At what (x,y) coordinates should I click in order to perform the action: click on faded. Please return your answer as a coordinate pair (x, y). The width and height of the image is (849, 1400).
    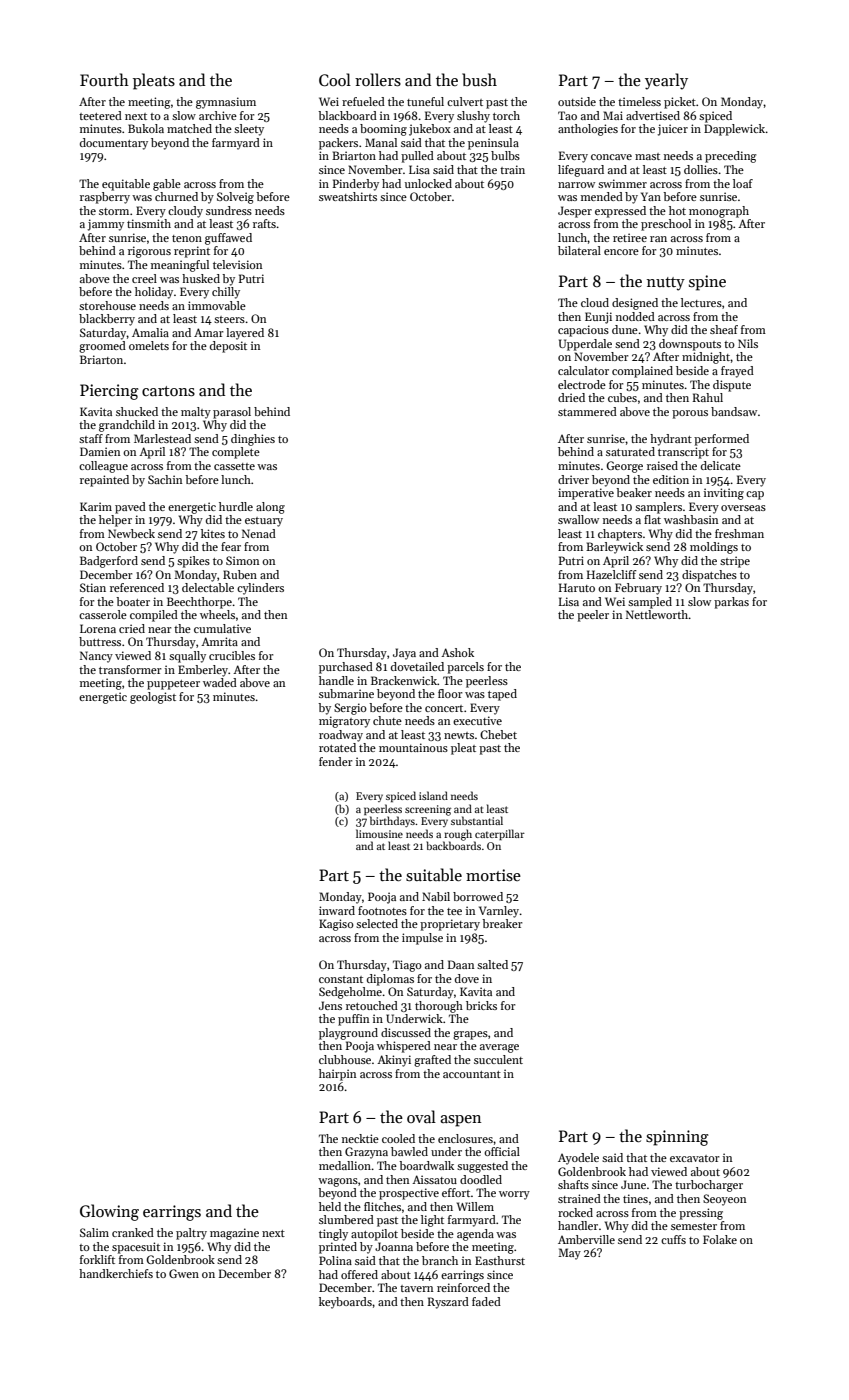
    Looking at the image, I should click on (486, 1301).
